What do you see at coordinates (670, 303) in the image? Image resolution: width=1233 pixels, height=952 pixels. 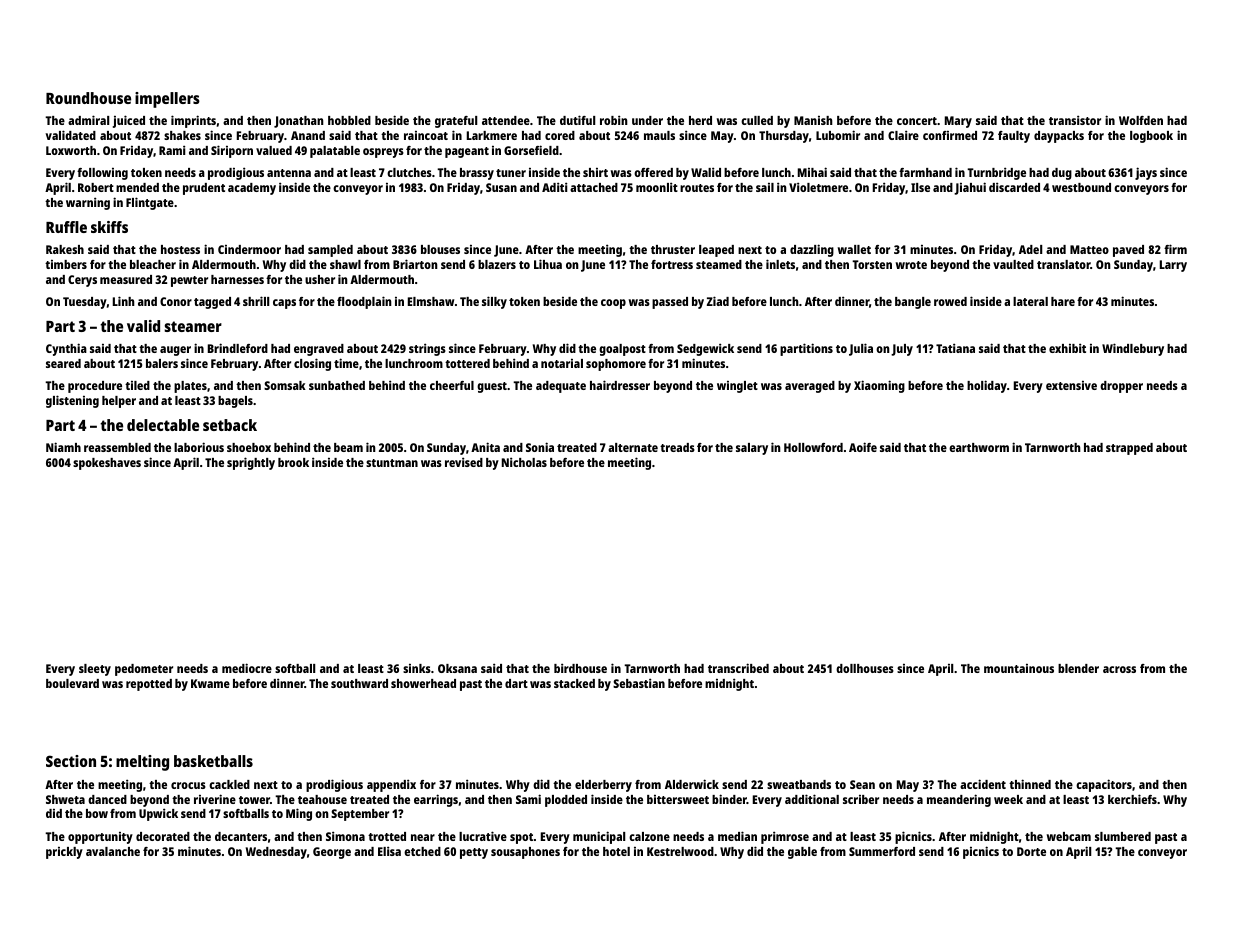 I see `passed` at bounding box center [670, 303].
